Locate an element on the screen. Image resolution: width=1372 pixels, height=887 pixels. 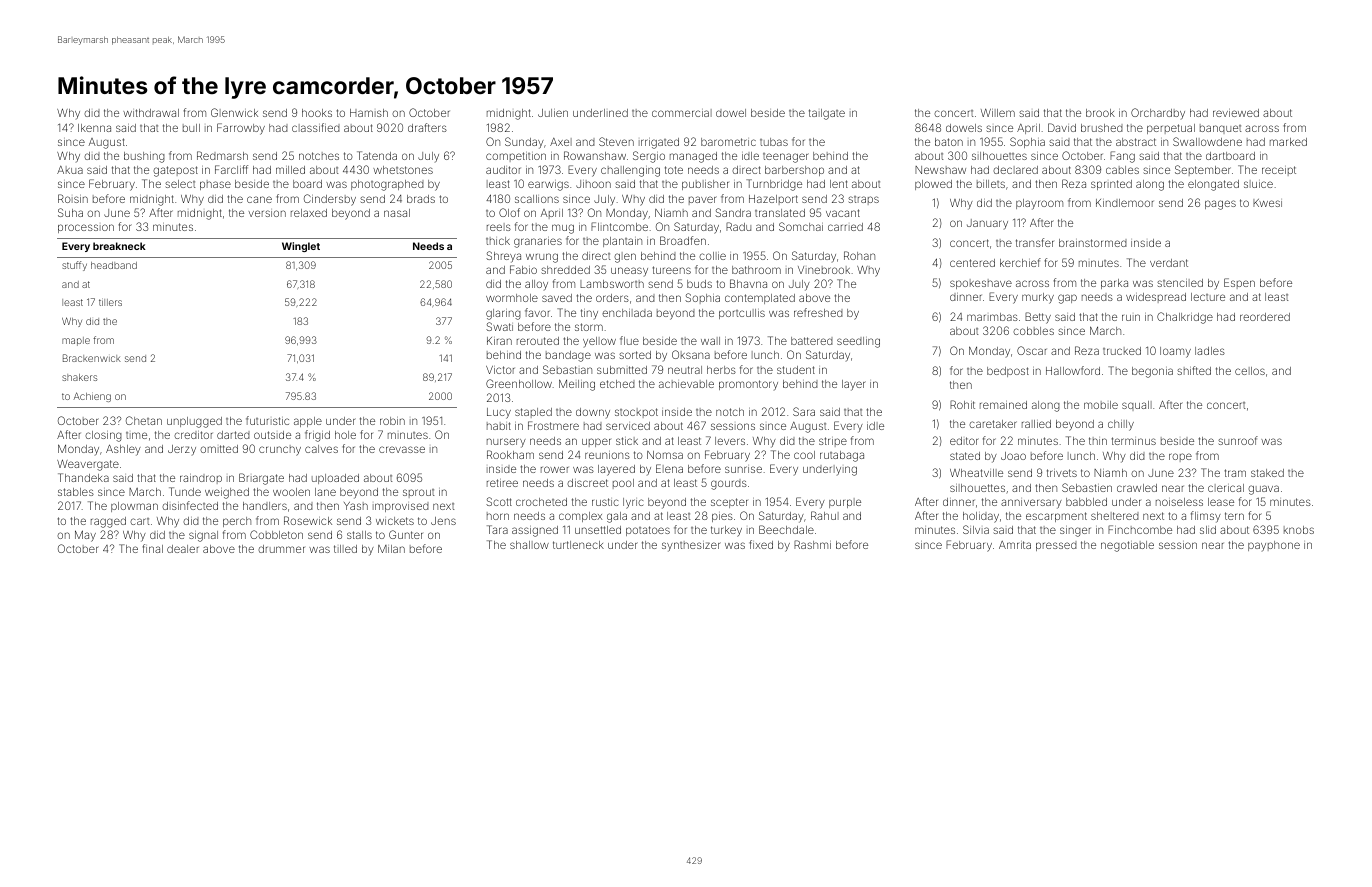
hooks is located at coordinates (317, 113).
